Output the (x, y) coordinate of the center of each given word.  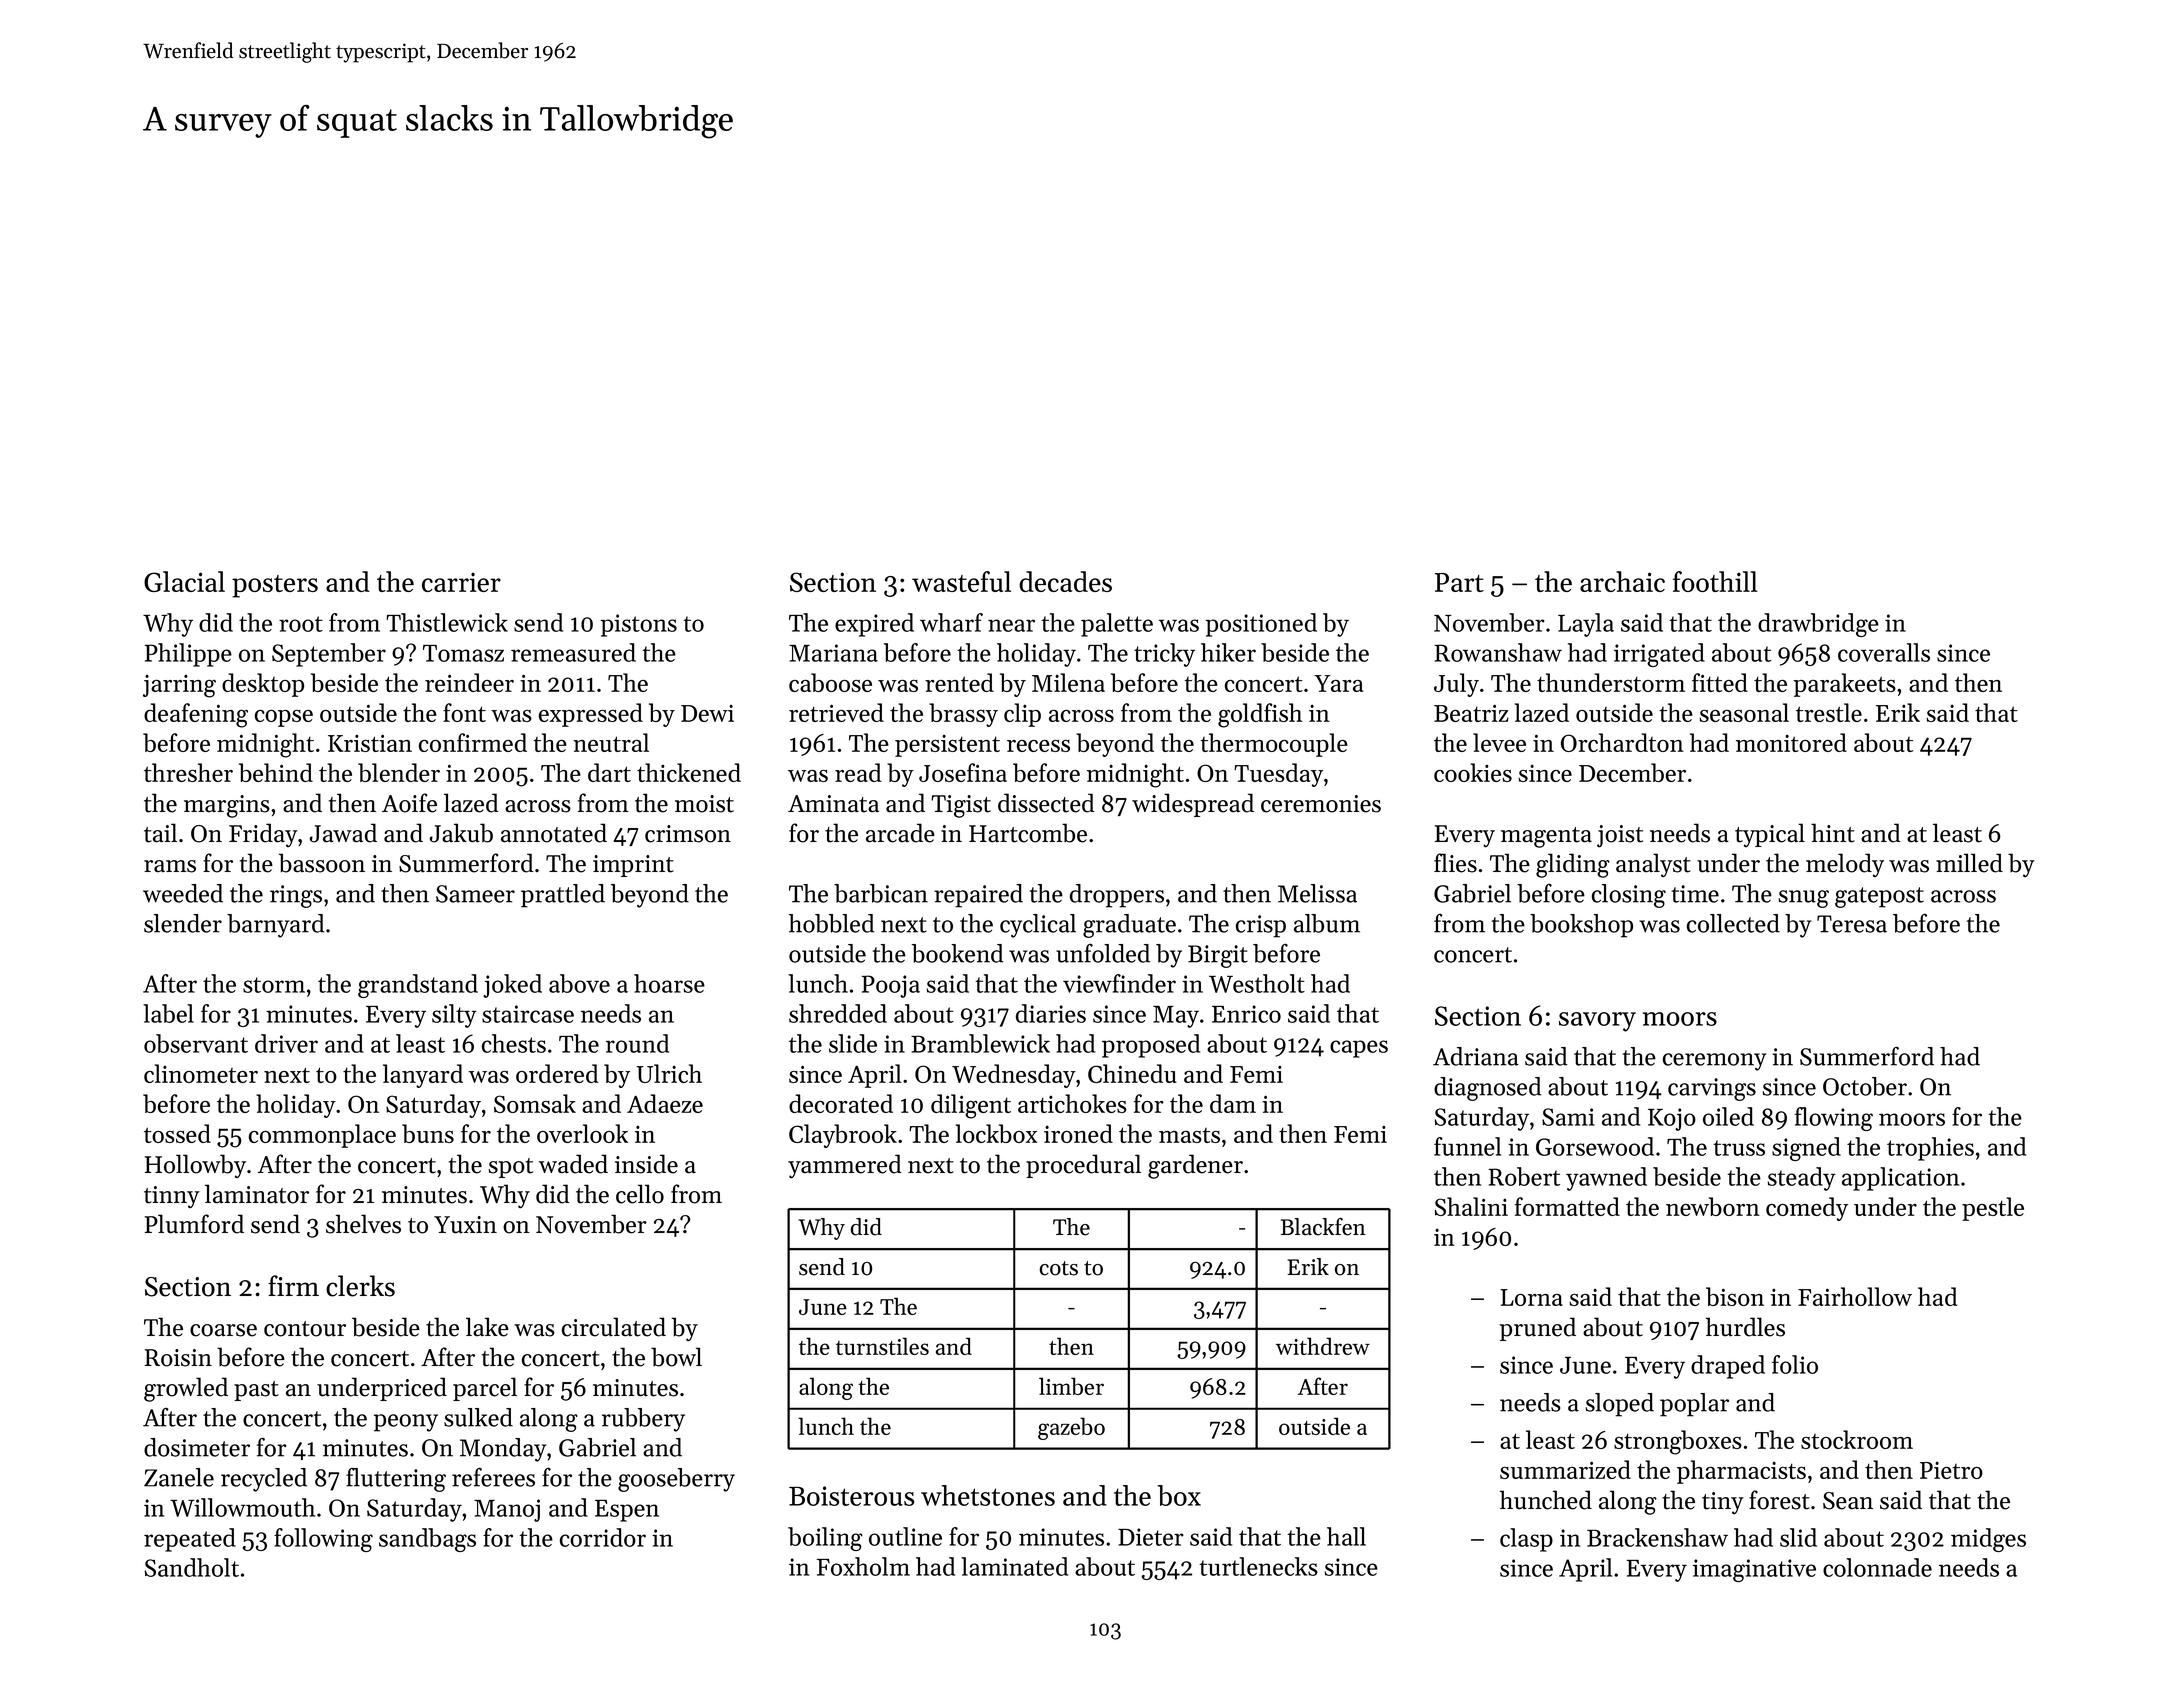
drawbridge (1818, 625)
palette (1117, 625)
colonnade (1877, 1567)
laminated (1014, 1566)
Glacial (184, 581)
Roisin (178, 1358)
